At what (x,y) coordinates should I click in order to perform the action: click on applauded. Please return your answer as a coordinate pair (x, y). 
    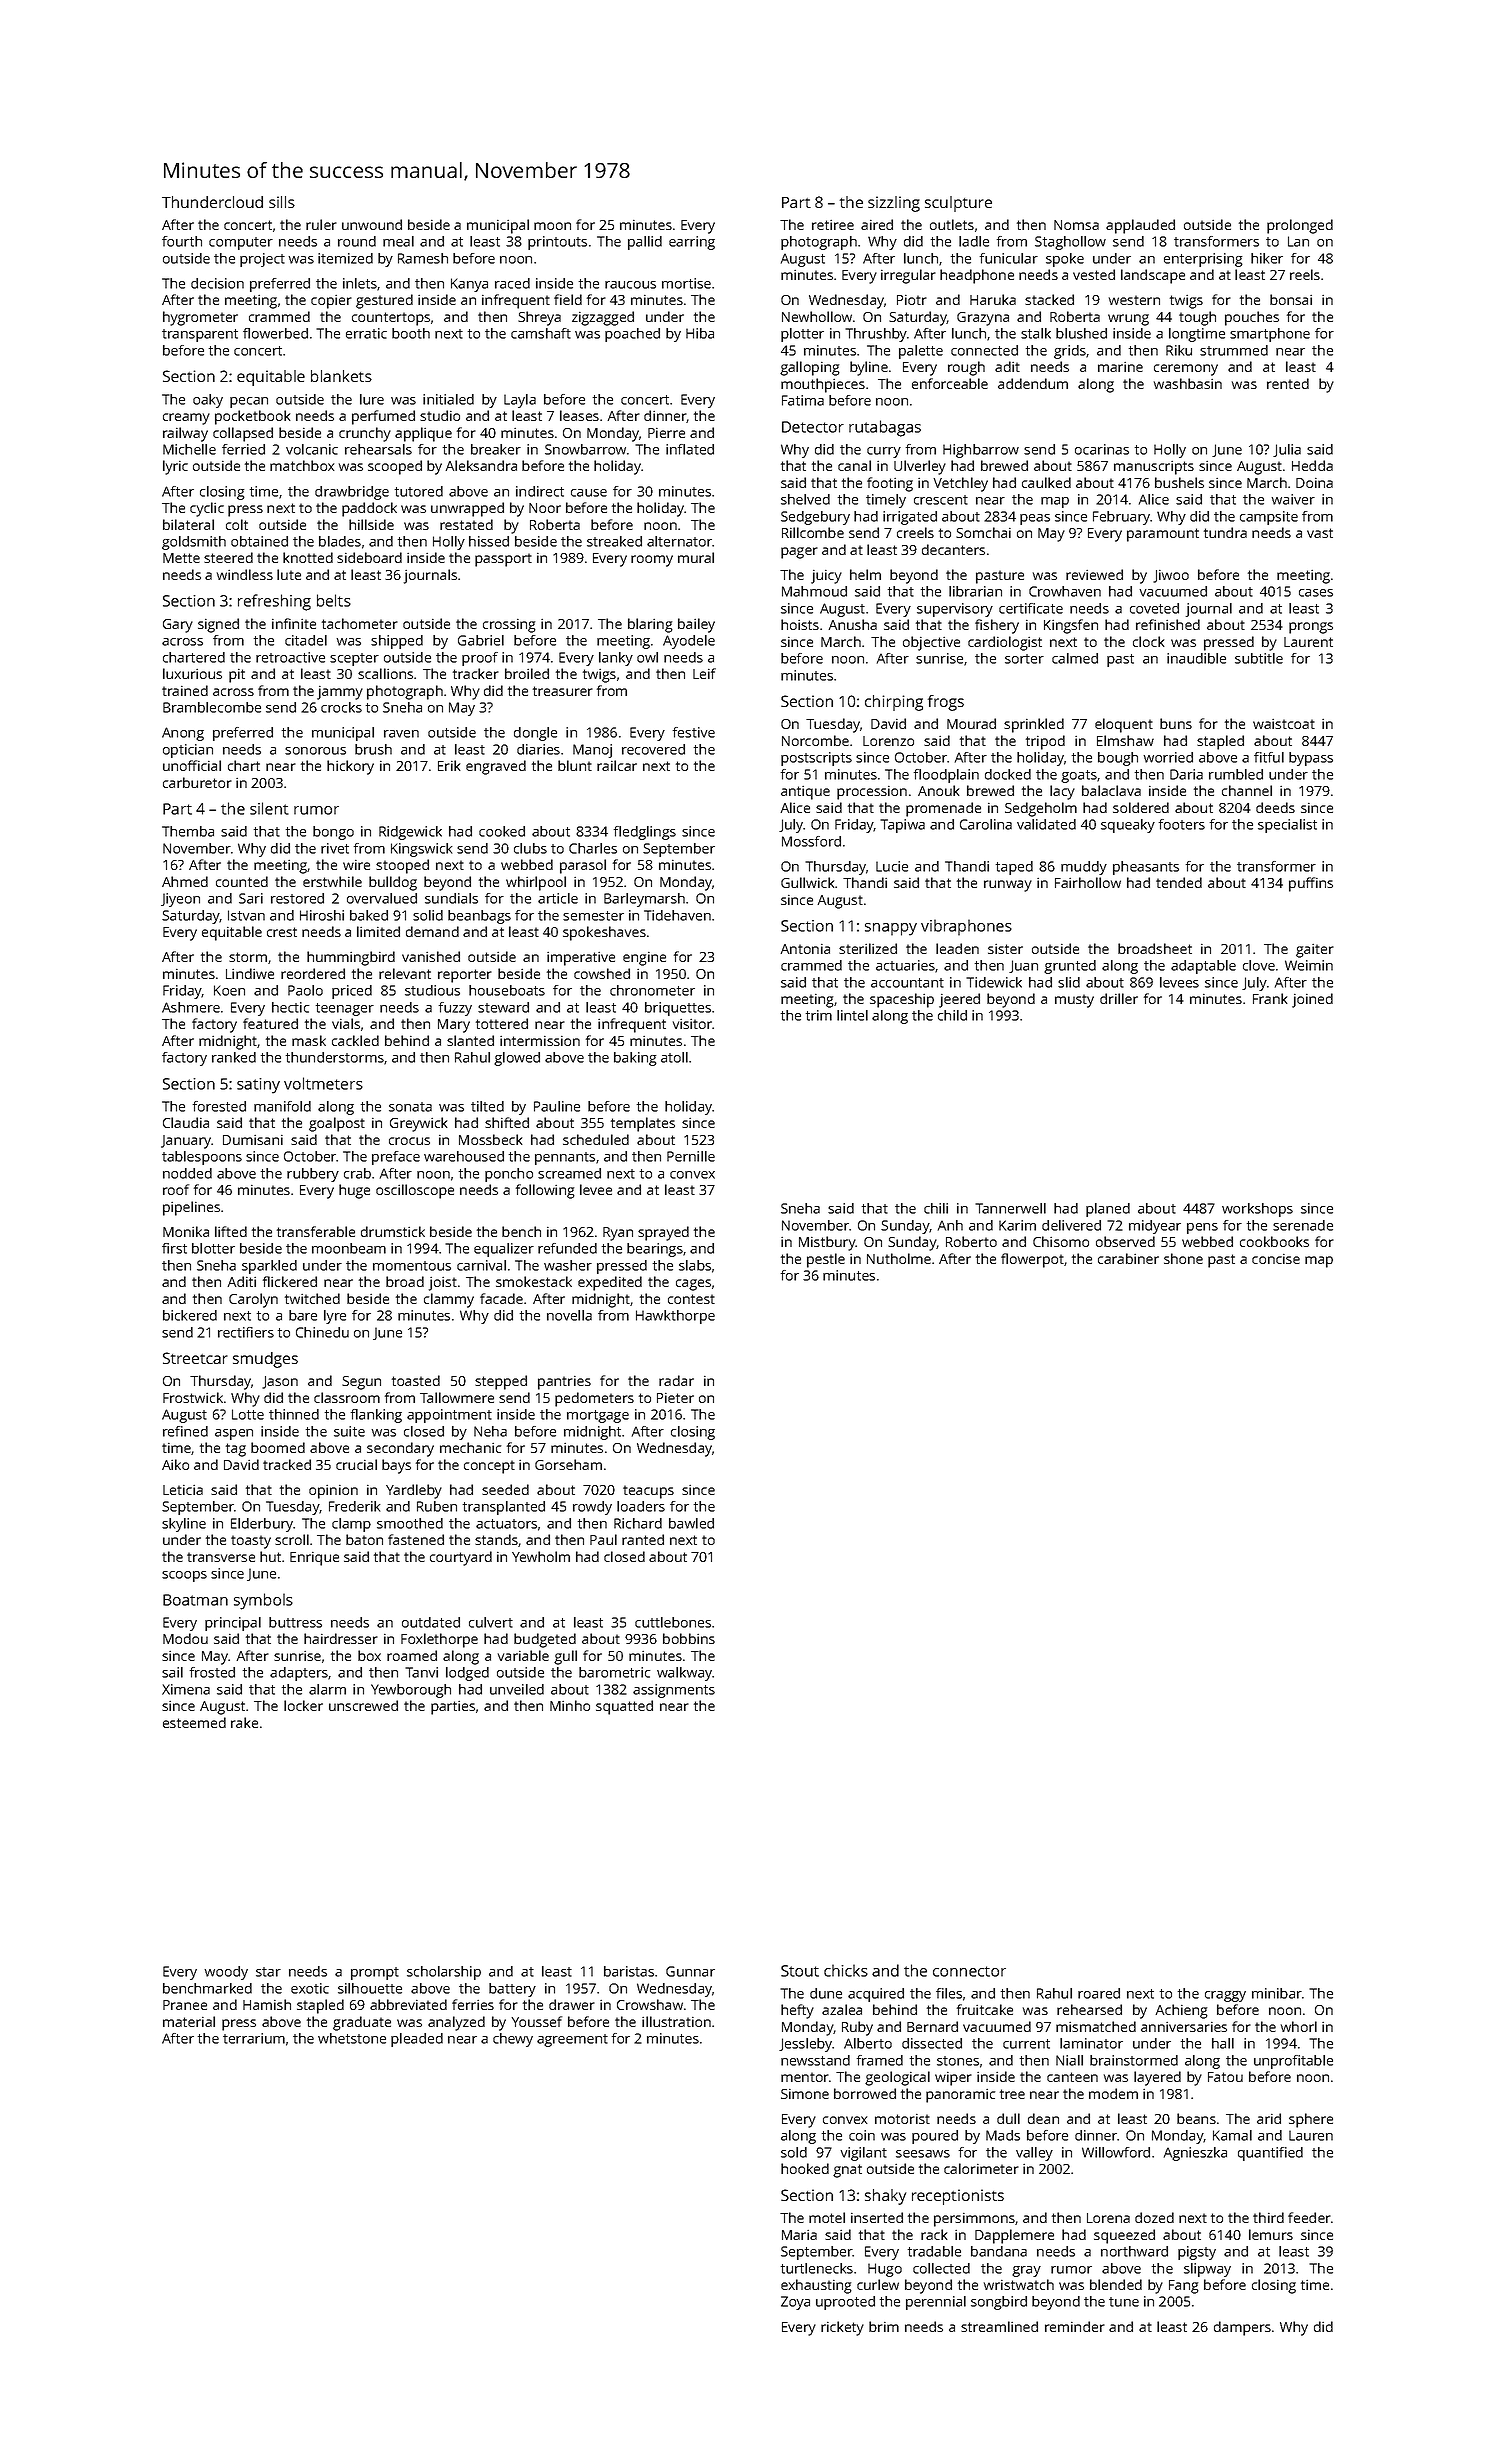
    Looking at the image, I should click on (1140, 226).
